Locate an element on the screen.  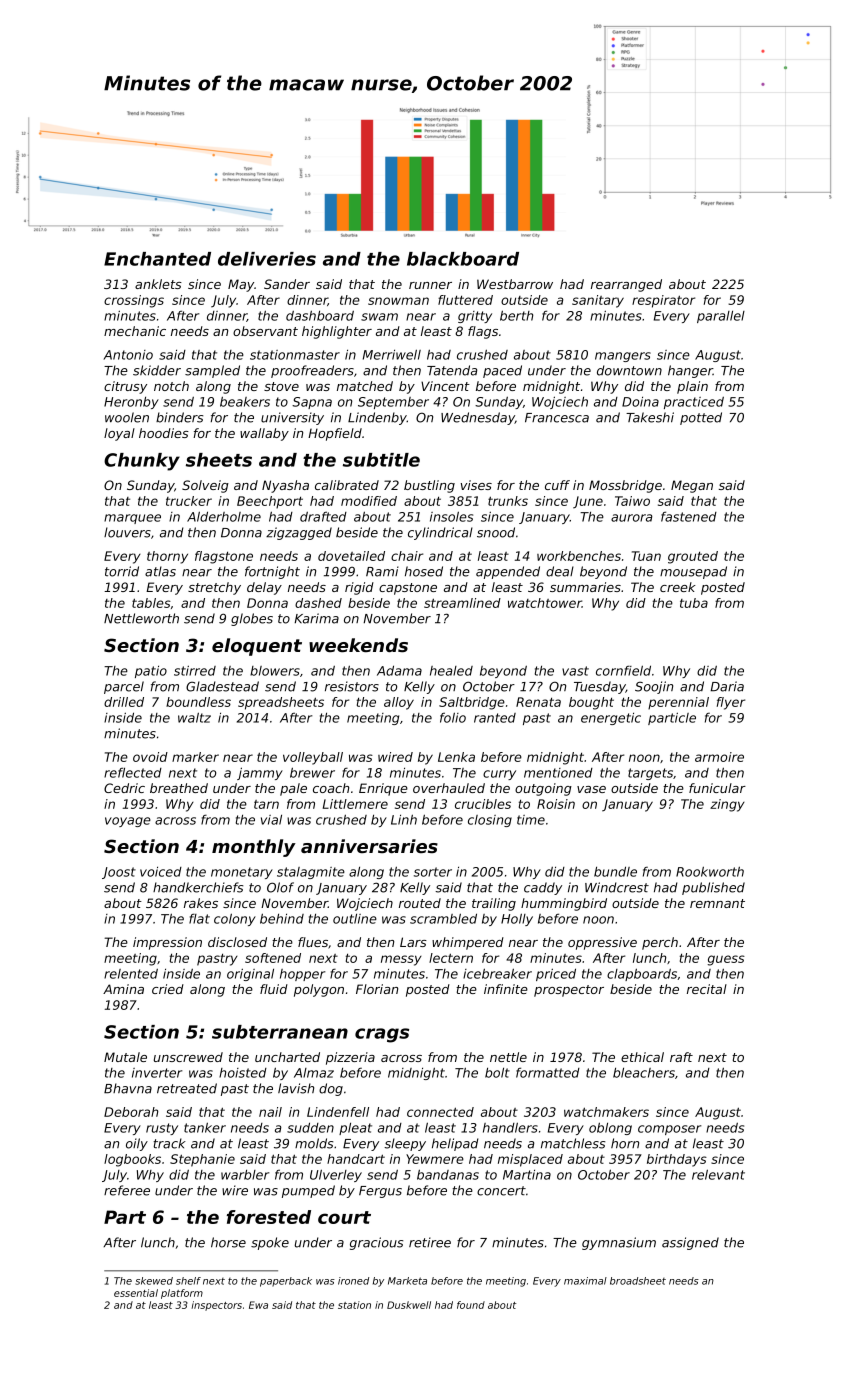
folio is located at coordinates (453, 717).
